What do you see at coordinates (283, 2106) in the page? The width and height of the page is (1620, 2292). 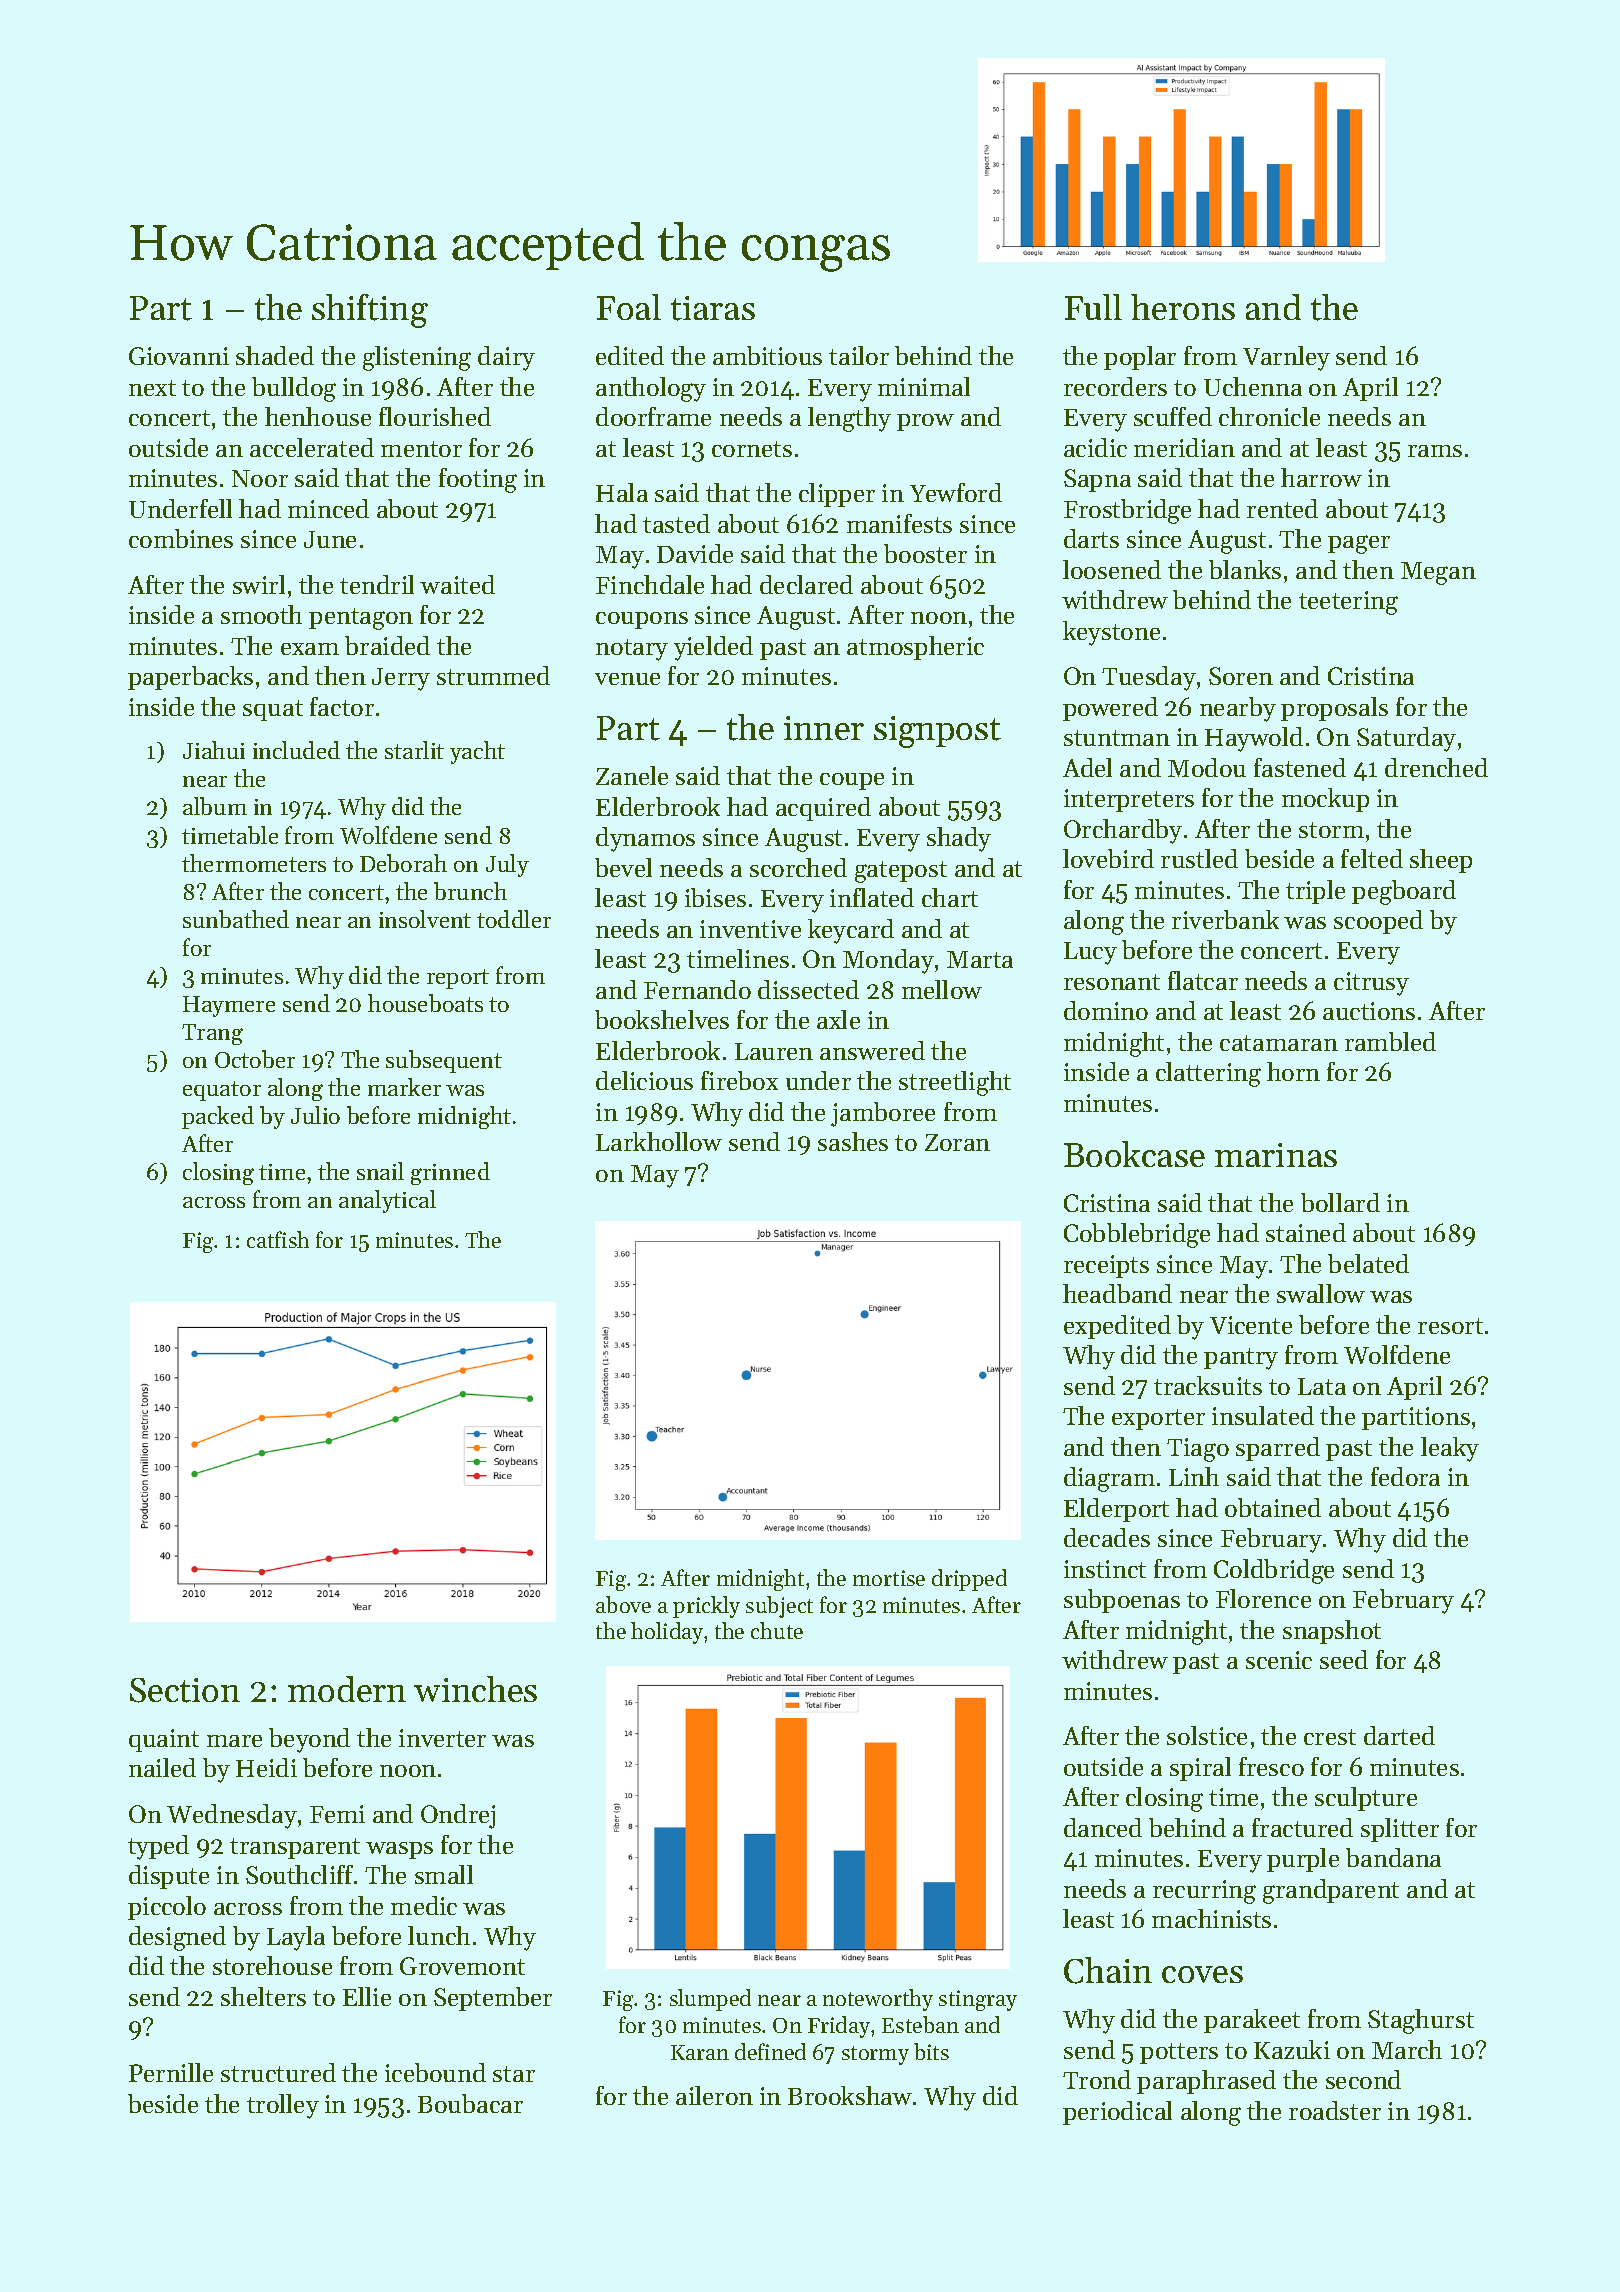 I see `trolley` at bounding box center [283, 2106].
